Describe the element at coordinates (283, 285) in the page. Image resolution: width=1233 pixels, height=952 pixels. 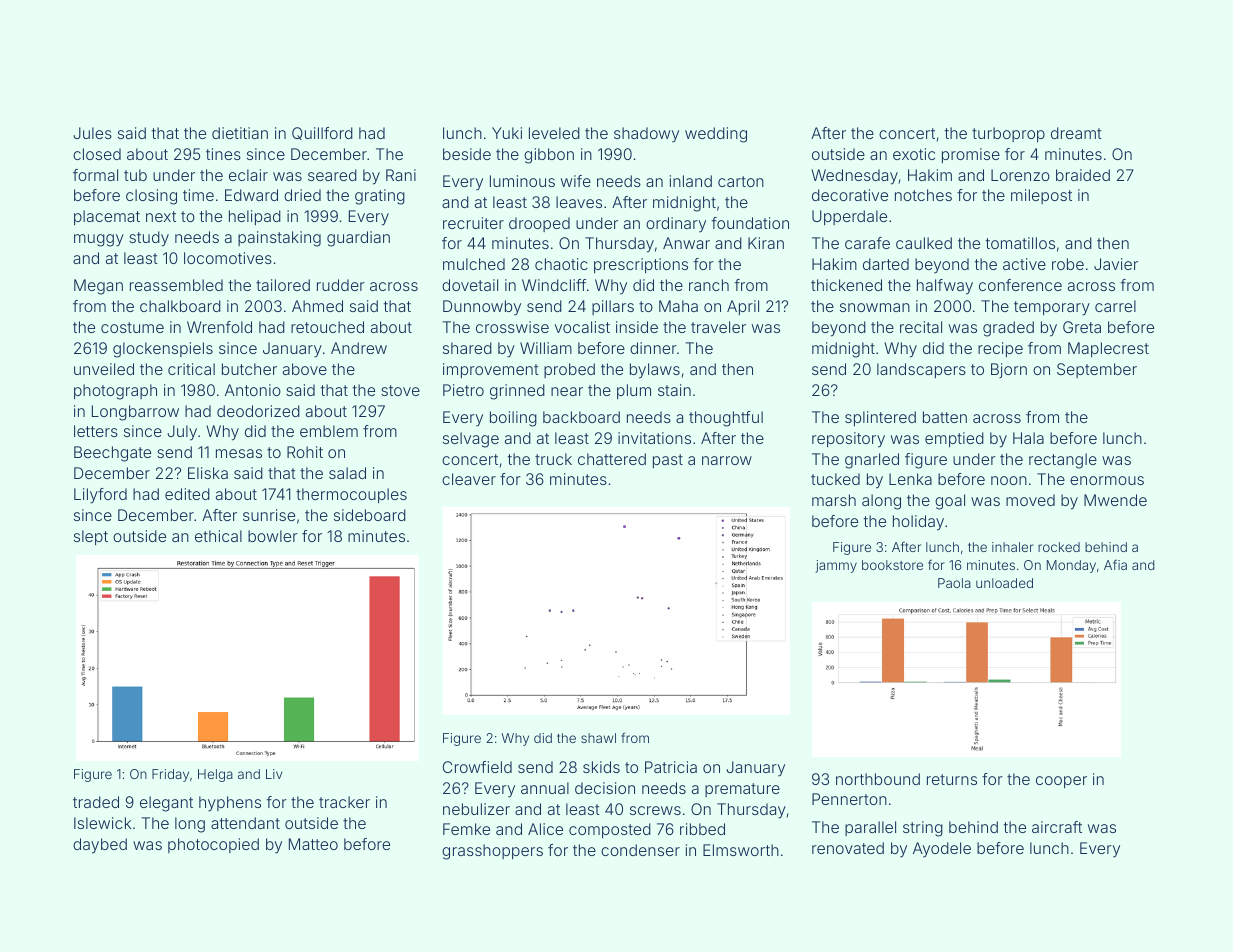
I see `tailored` at that location.
